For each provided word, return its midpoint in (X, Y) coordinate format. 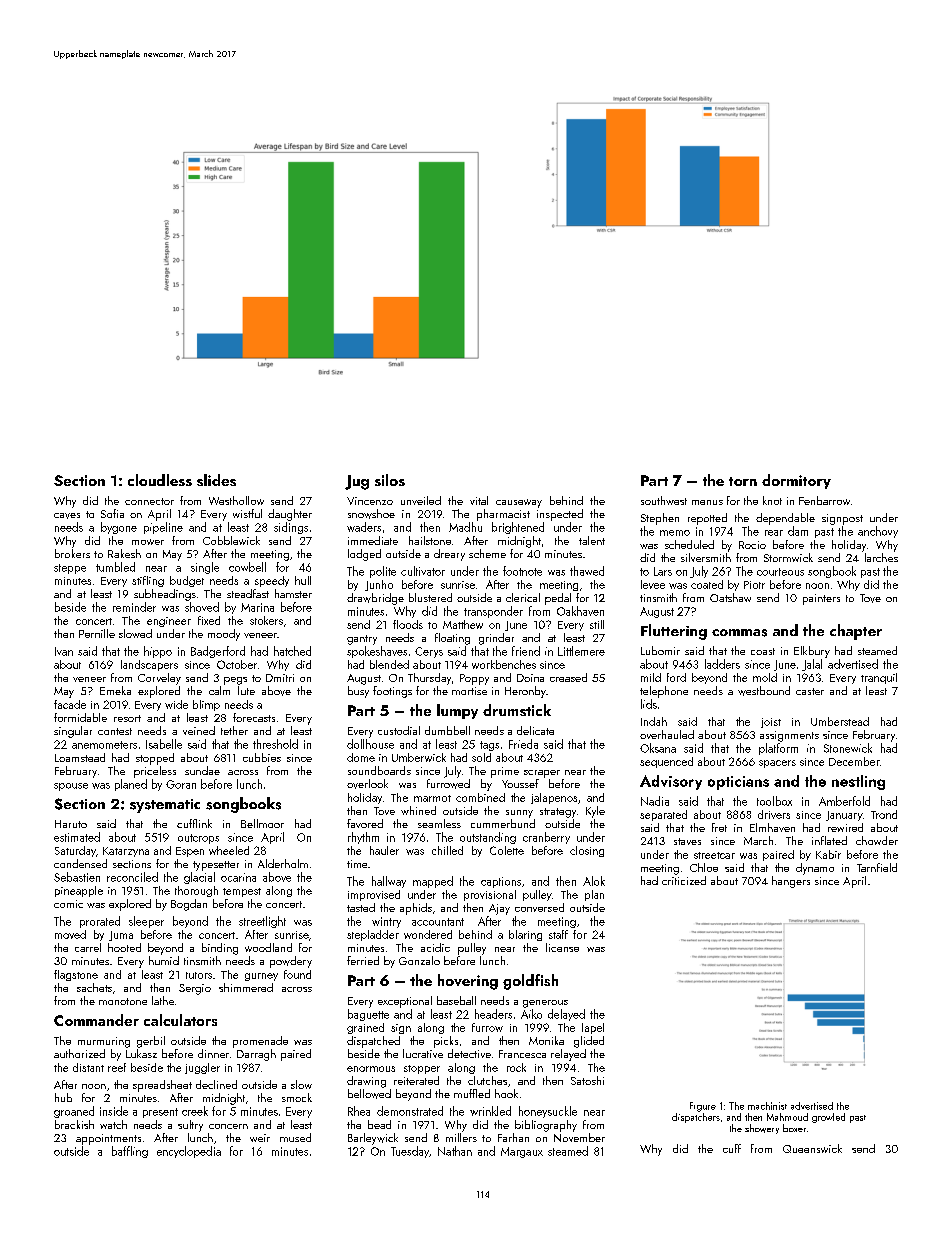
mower (148, 542)
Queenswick (812, 1148)
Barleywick (373, 1139)
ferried (363, 960)
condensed (80, 863)
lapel (593, 1028)
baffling (130, 1152)
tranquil (879, 678)
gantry (362, 640)
